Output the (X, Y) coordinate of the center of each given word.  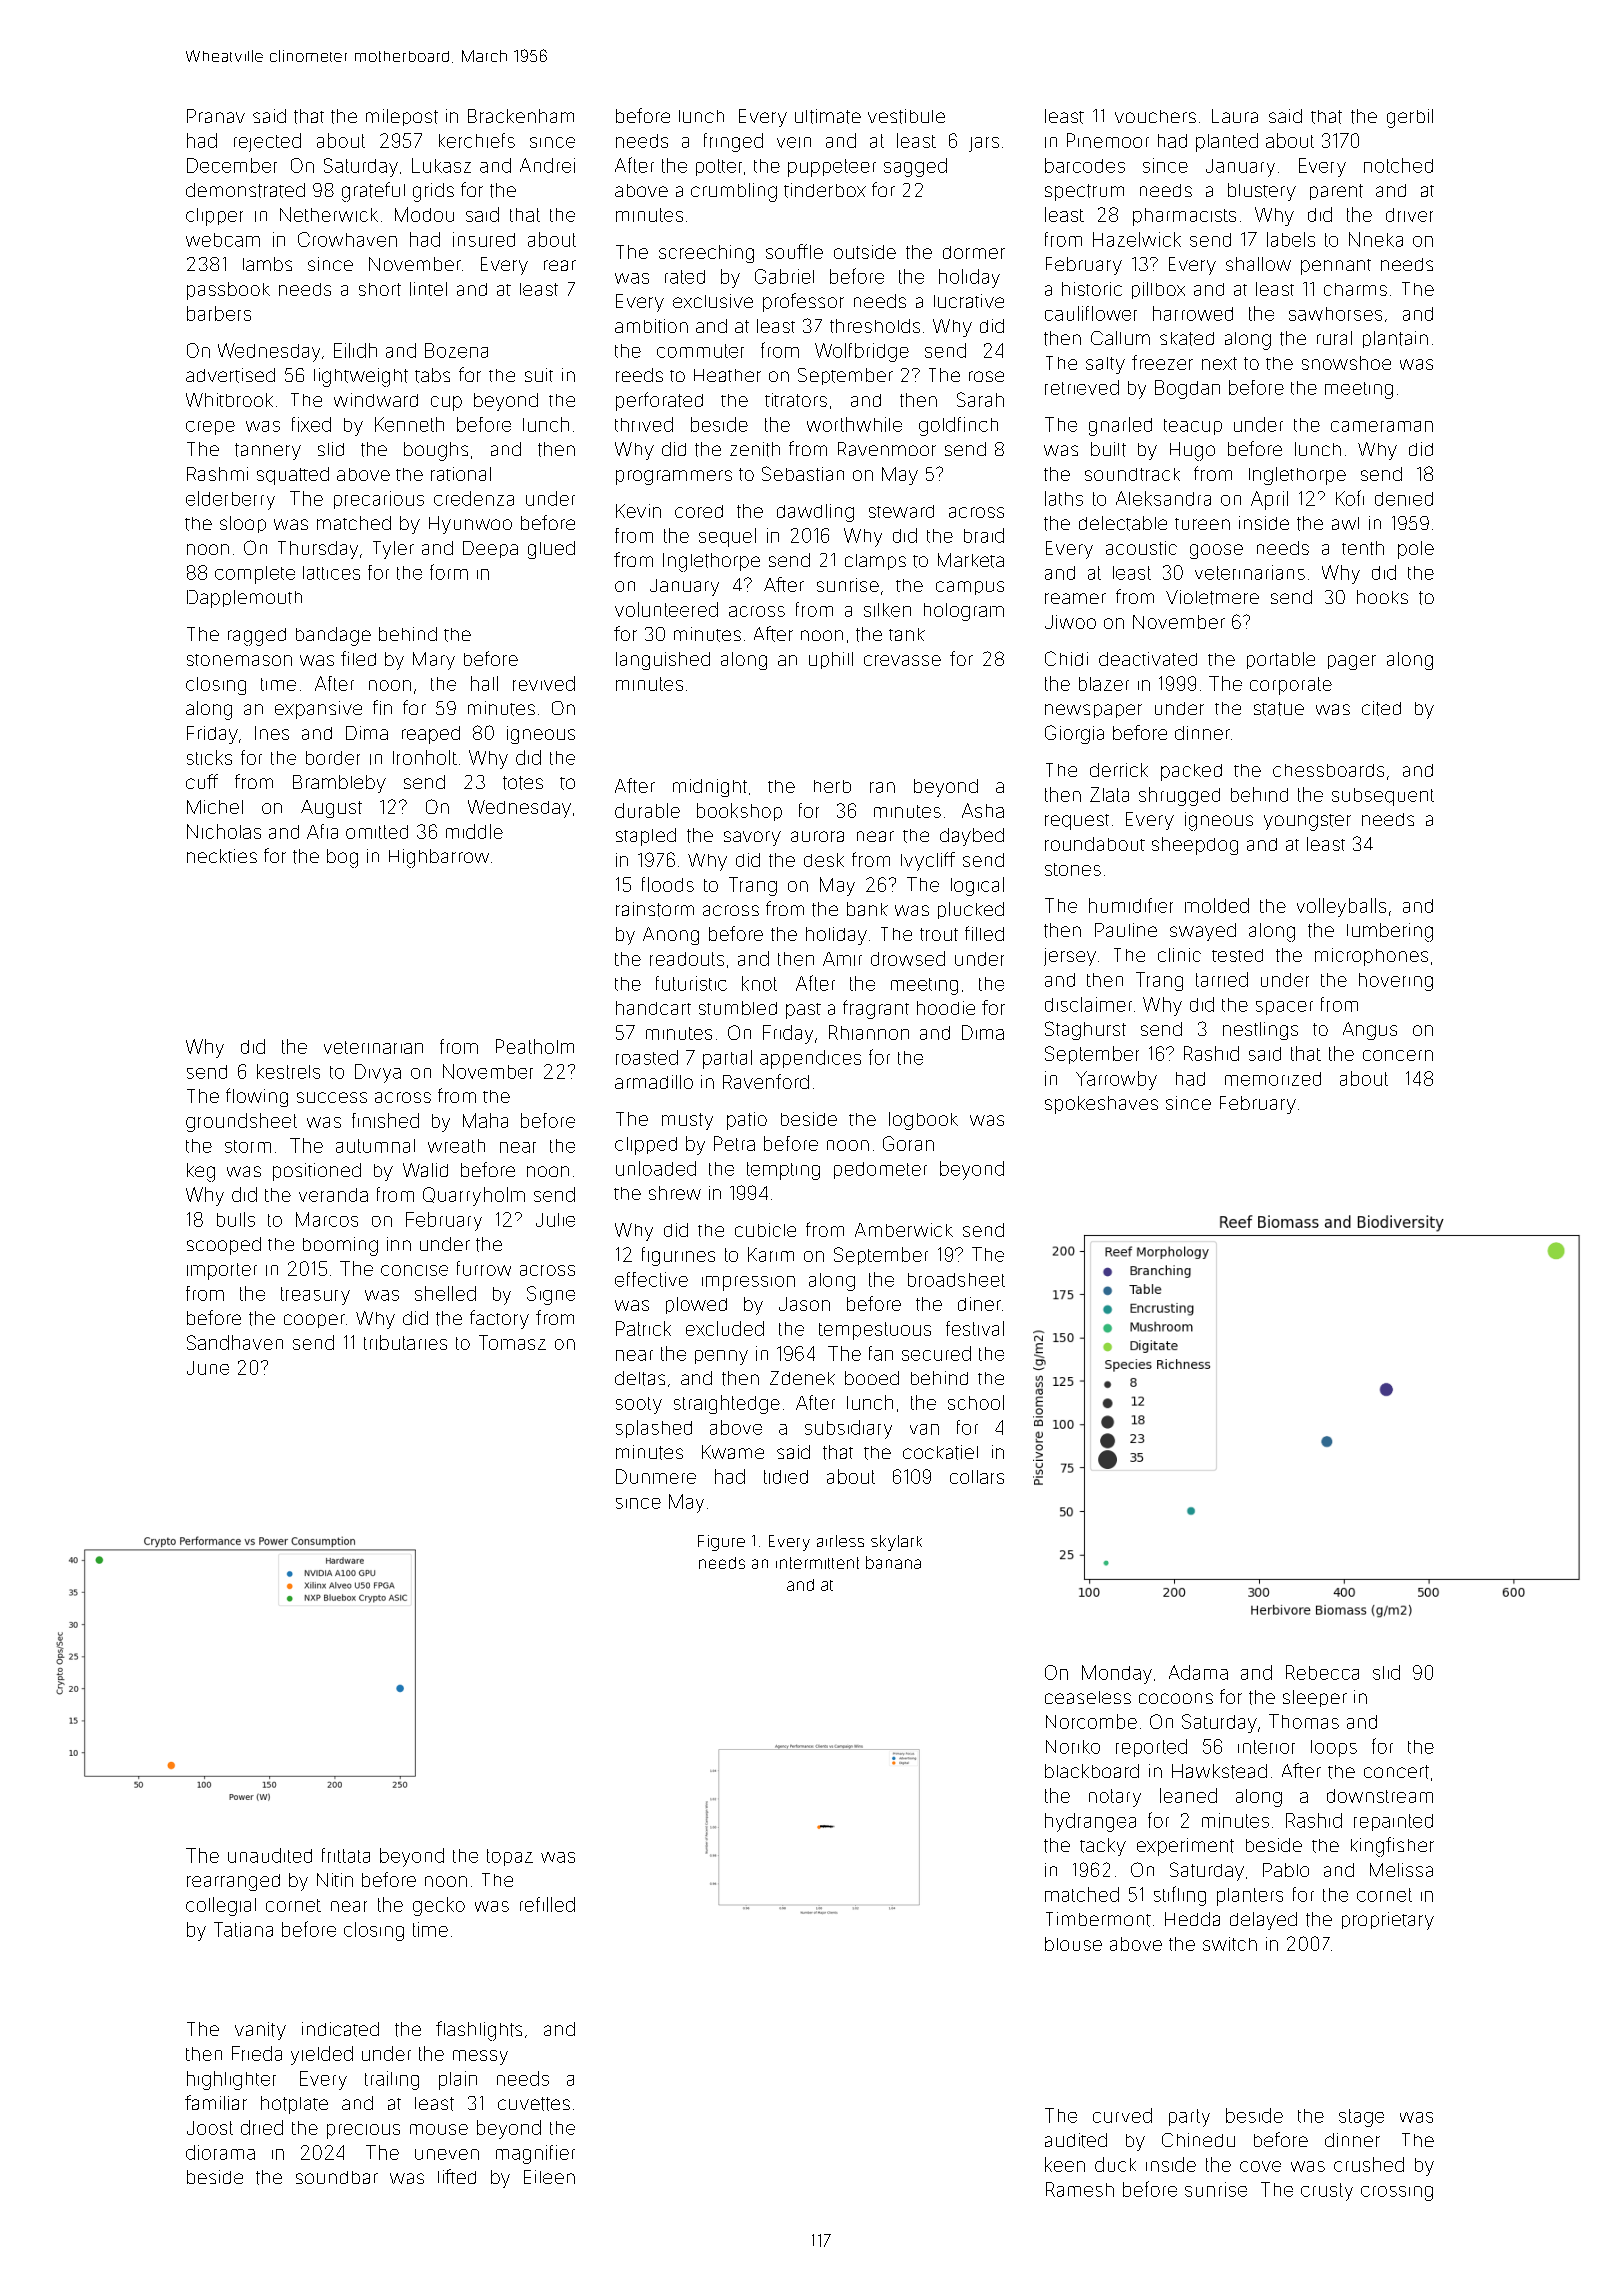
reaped (431, 735)
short (380, 289)
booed (872, 1378)
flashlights (479, 2031)
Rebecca (1322, 1672)
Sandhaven (235, 1342)
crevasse (902, 660)
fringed (733, 142)
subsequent (1383, 797)
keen (1065, 2164)
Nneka (1376, 239)
